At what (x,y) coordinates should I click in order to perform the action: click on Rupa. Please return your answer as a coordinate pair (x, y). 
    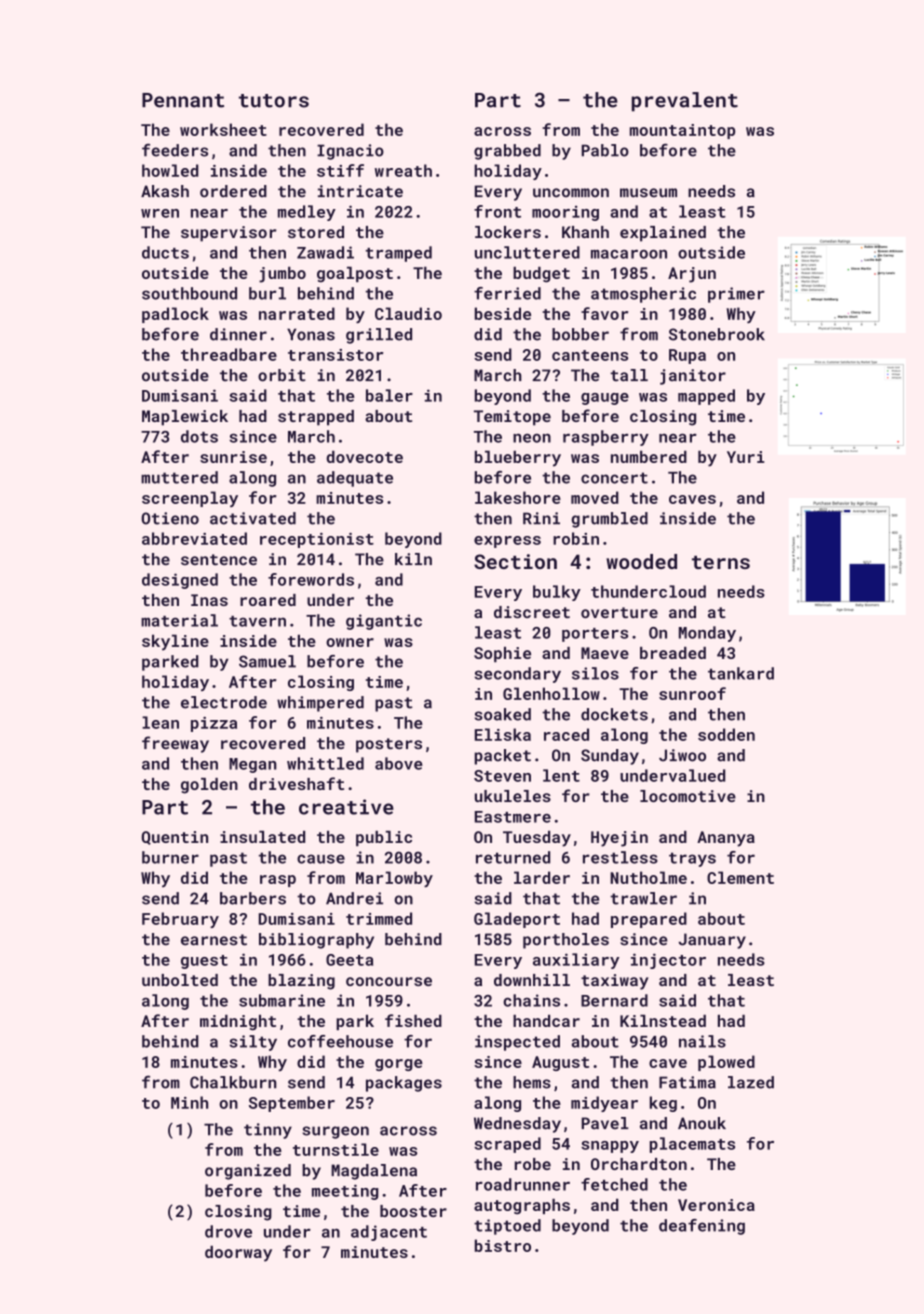
    Looking at the image, I should click on (687, 356).
